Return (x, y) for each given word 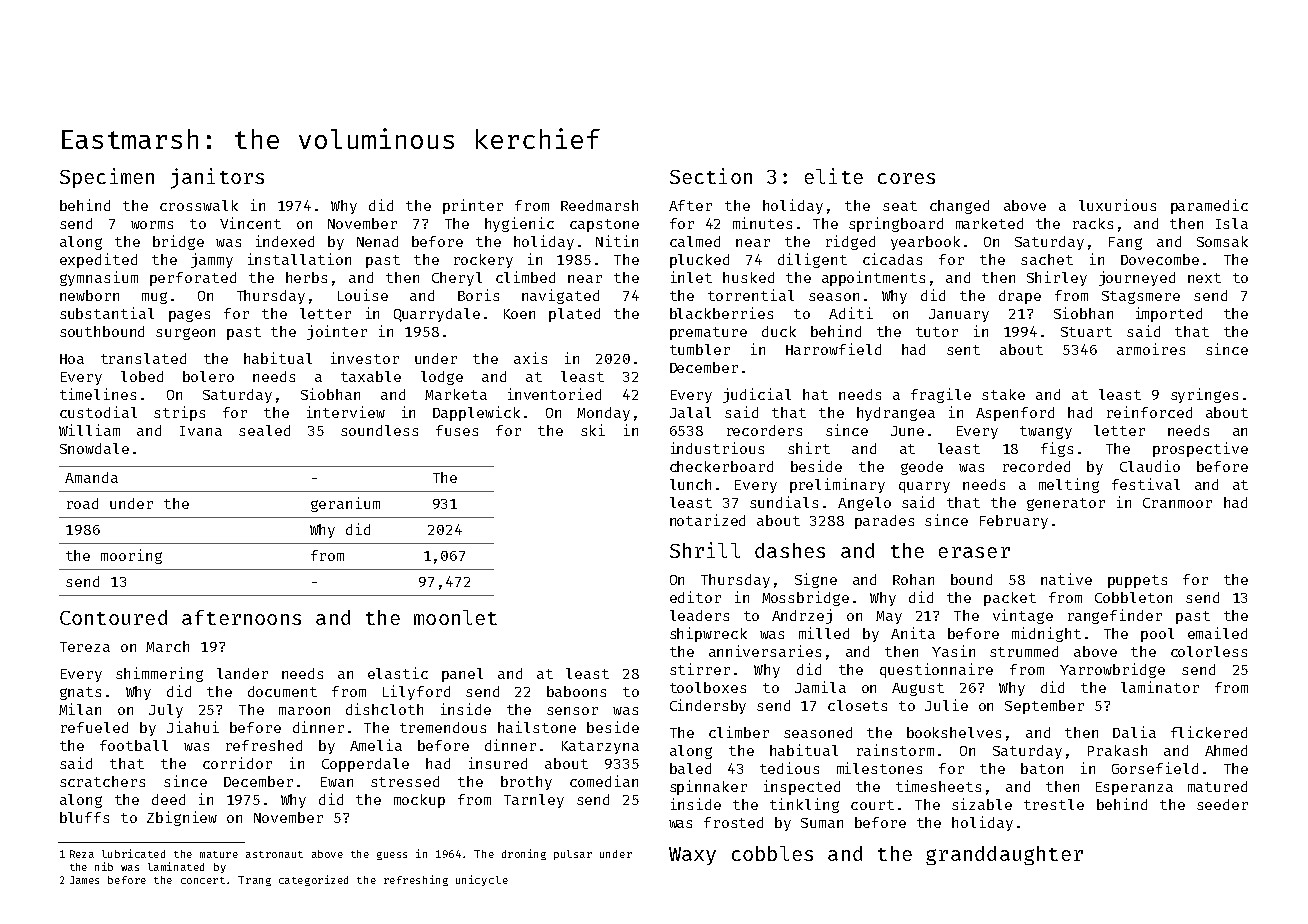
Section (711, 176)
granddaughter (1004, 855)
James (84, 880)
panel (462, 675)
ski (593, 430)
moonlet (455, 617)
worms (152, 225)
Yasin (953, 651)
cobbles (772, 853)
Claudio (1150, 466)
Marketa (456, 394)
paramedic (1209, 206)
